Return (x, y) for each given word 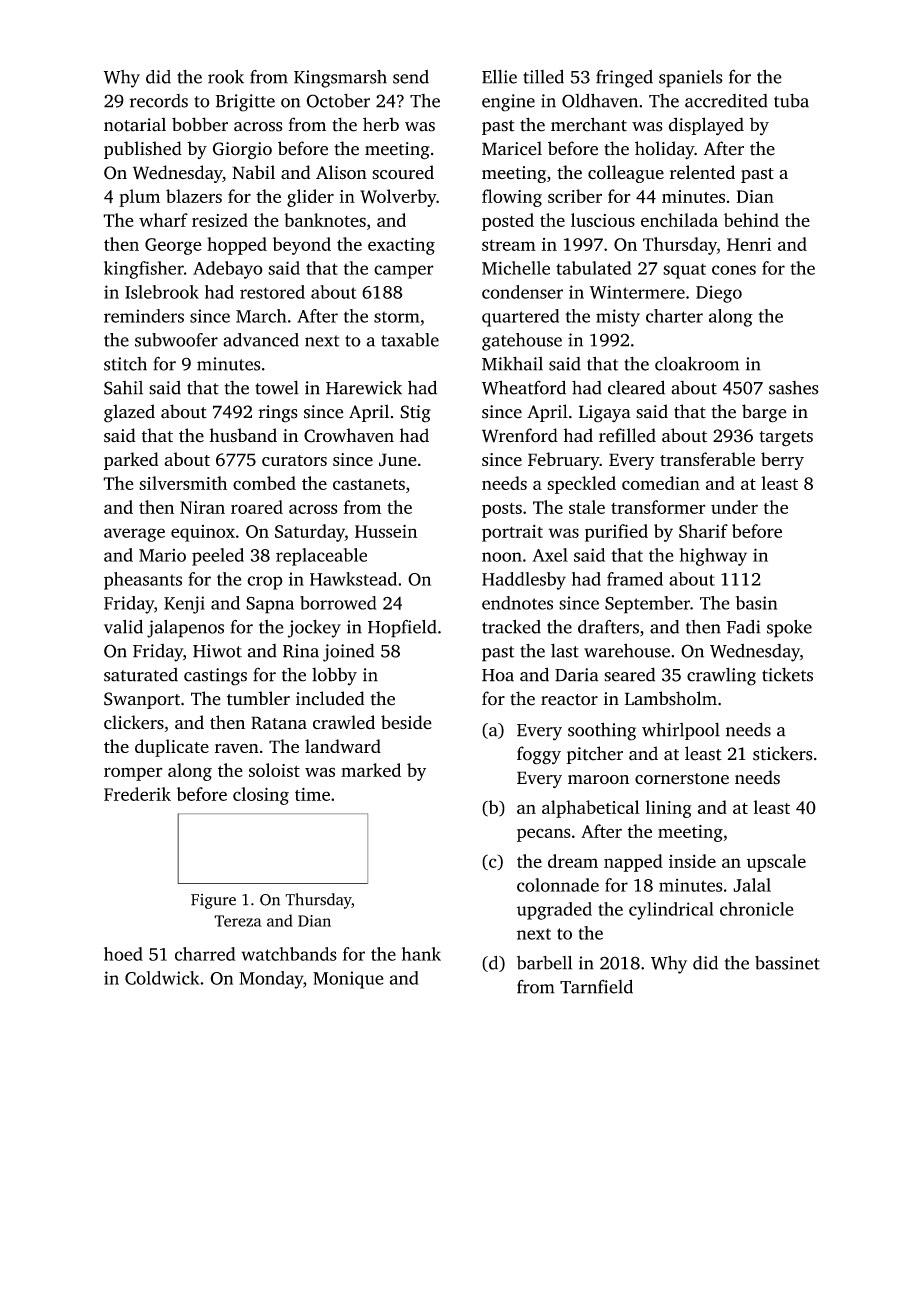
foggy (539, 755)
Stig (415, 414)
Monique (348, 980)
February (563, 461)
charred (205, 954)
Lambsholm (671, 698)
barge (764, 413)
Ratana (279, 723)
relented (702, 172)
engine (508, 103)
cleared (636, 387)
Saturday (310, 533)
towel (277, 387)
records (159, 101)
